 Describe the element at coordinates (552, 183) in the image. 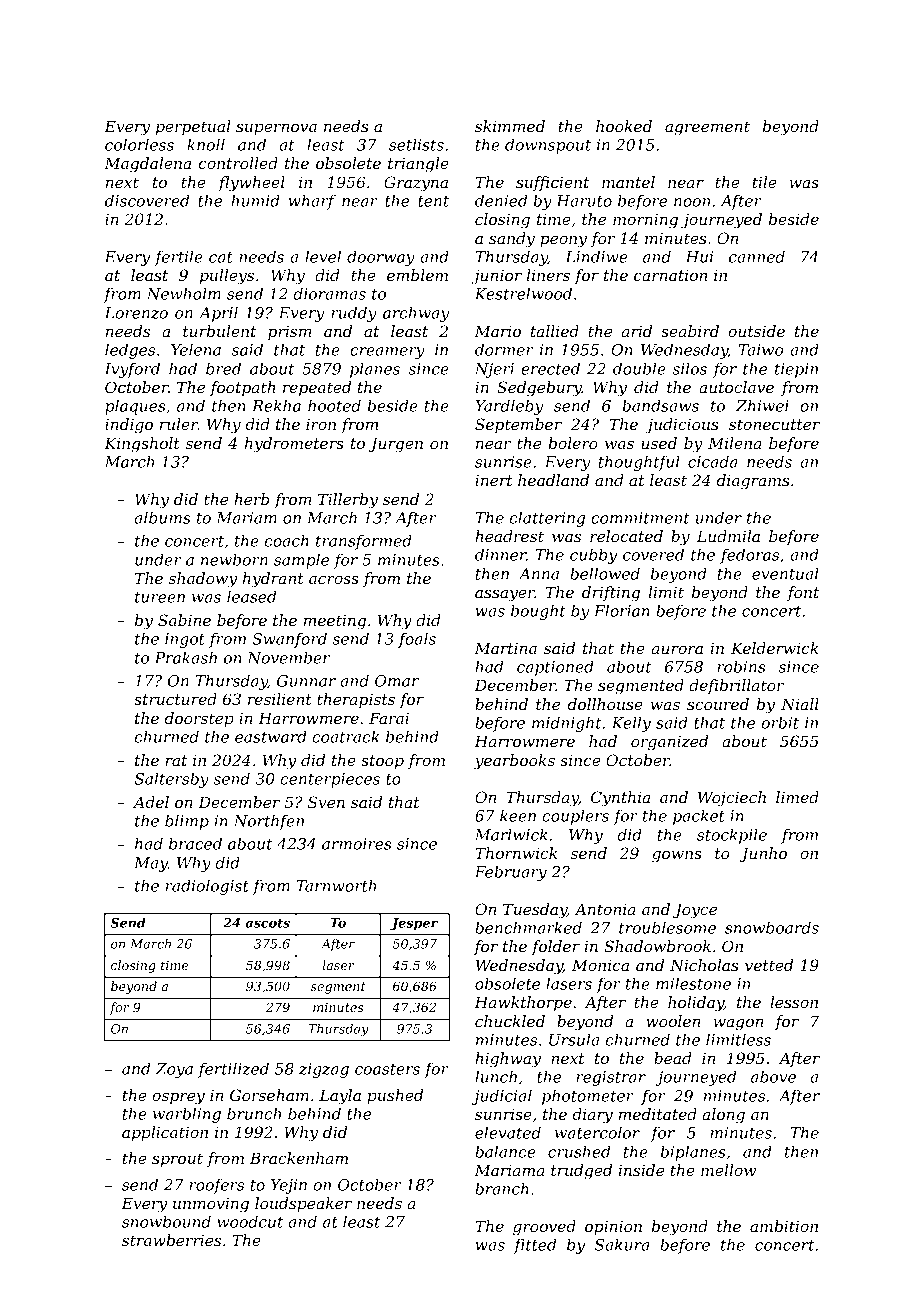

I see `sufficient` at that location.
